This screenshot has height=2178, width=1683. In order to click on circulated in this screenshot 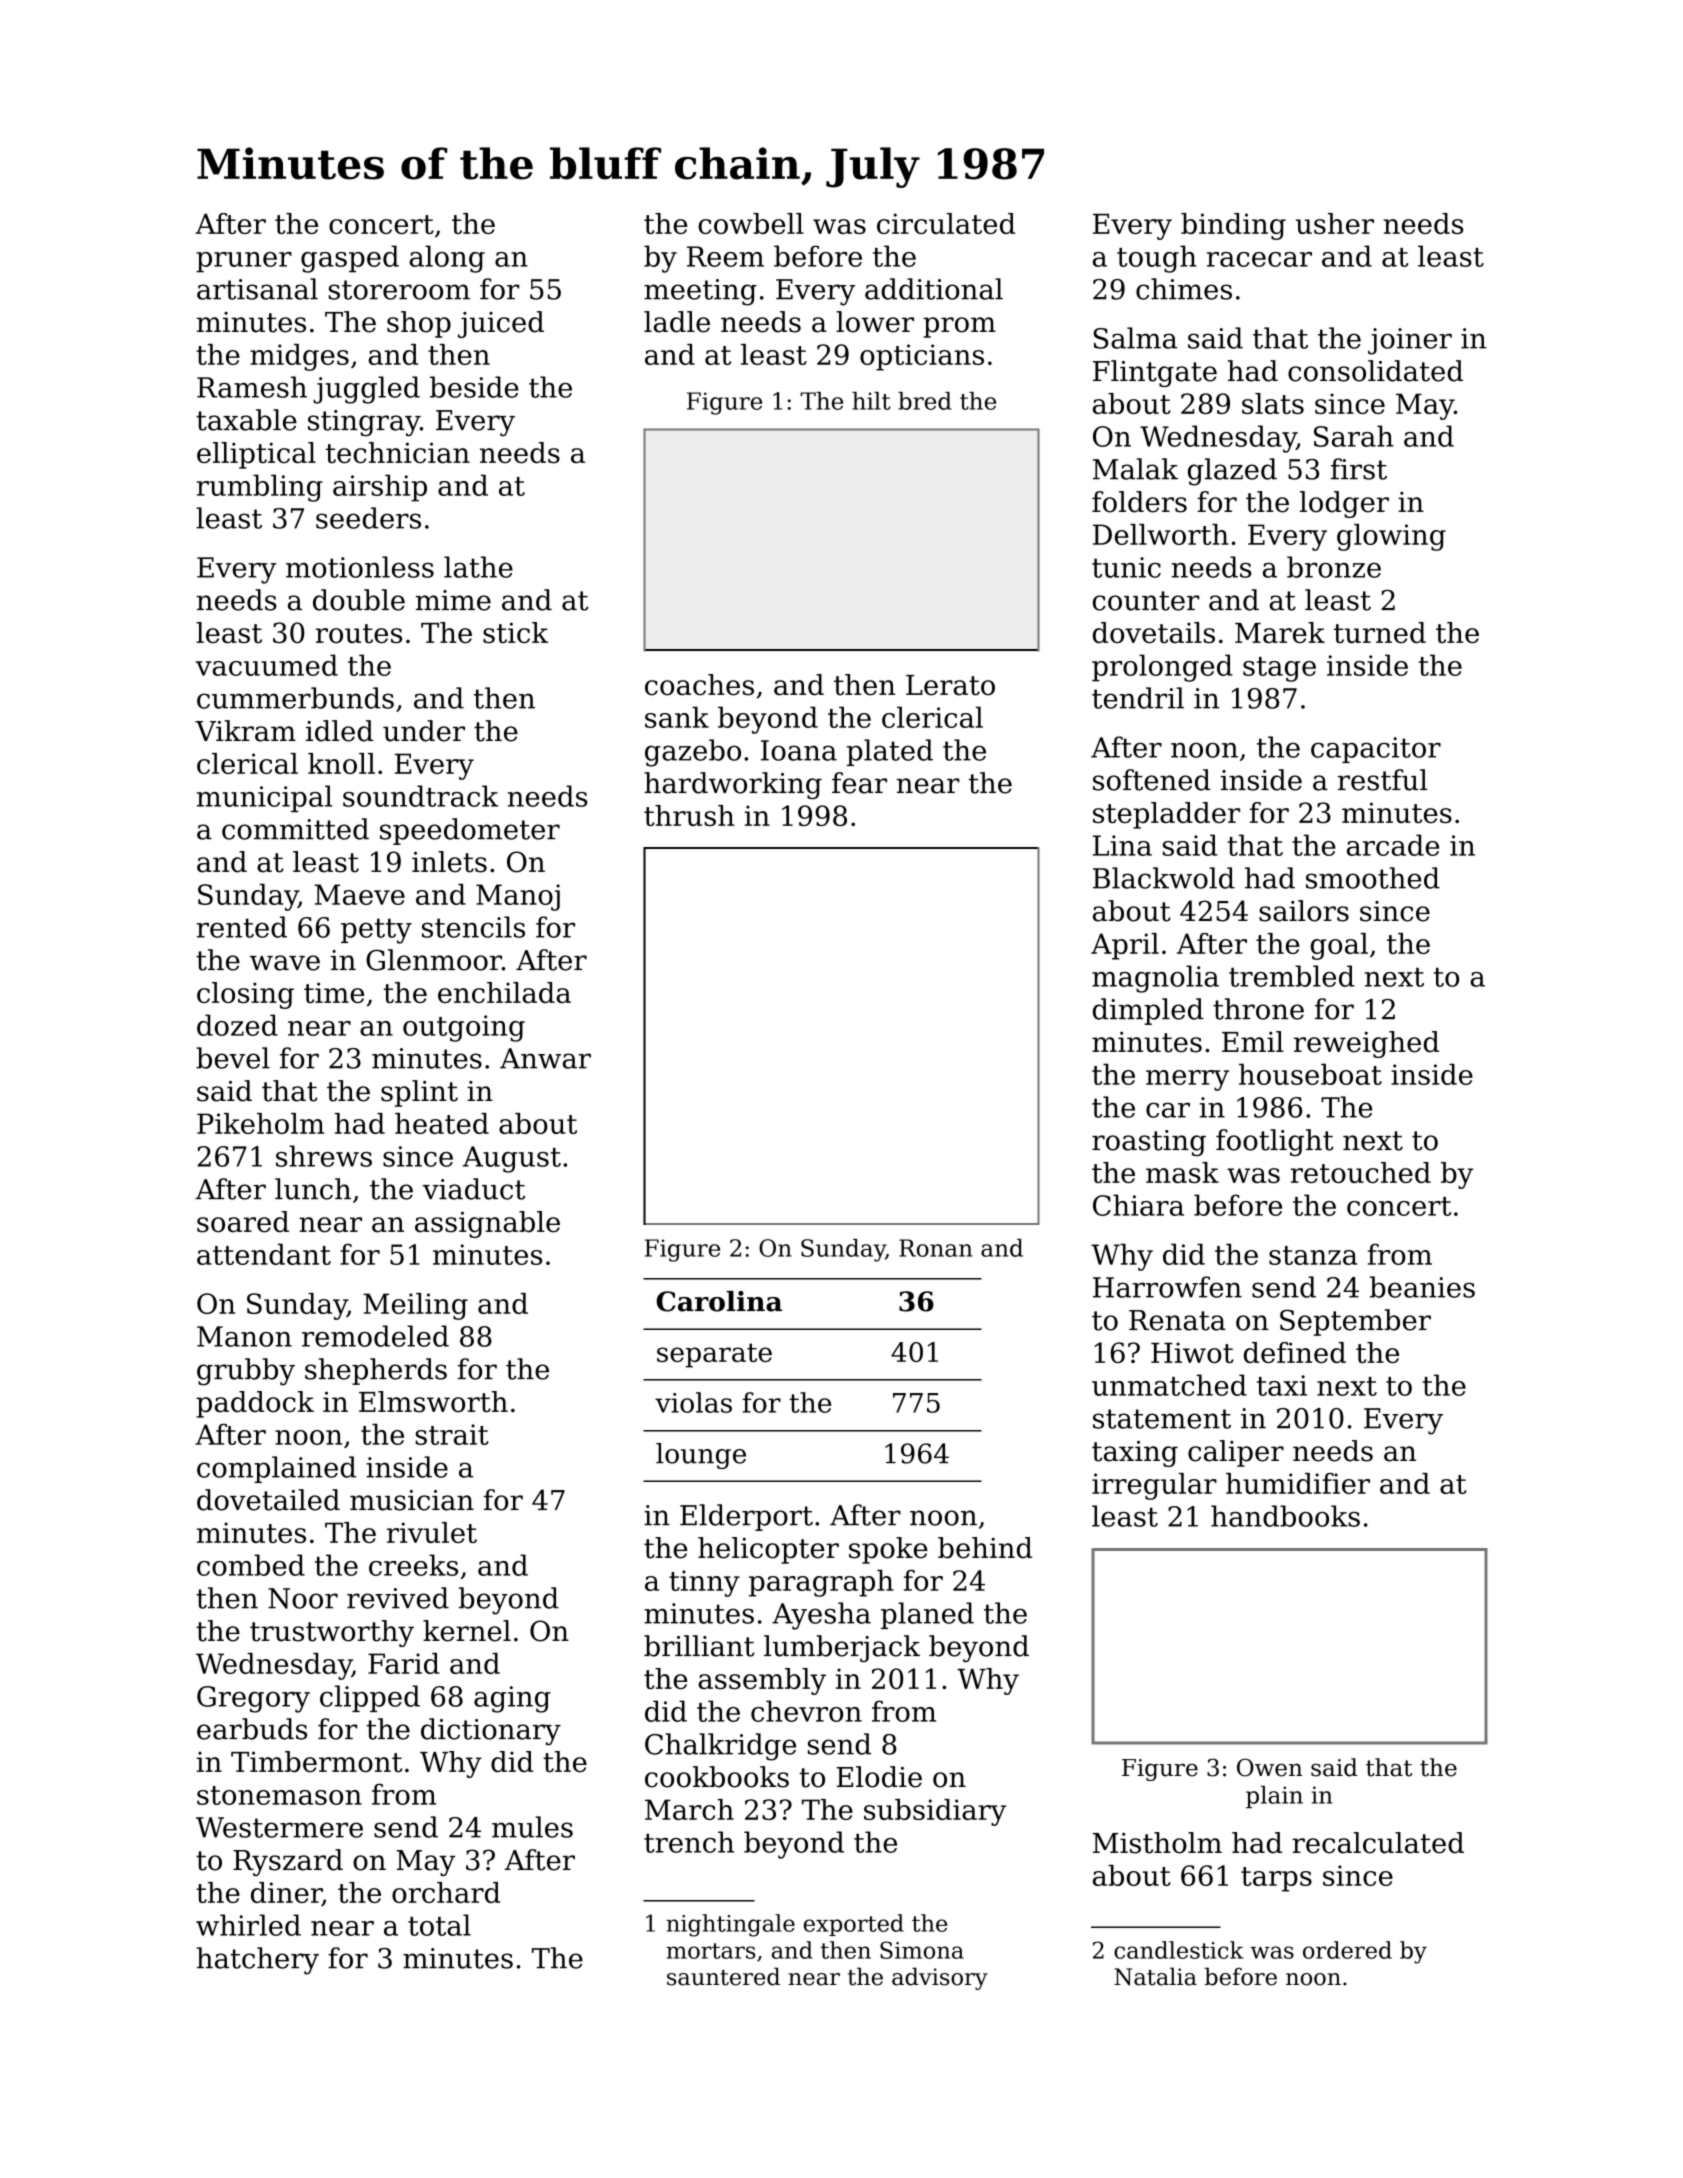, I will do `click(946, 223)`.
